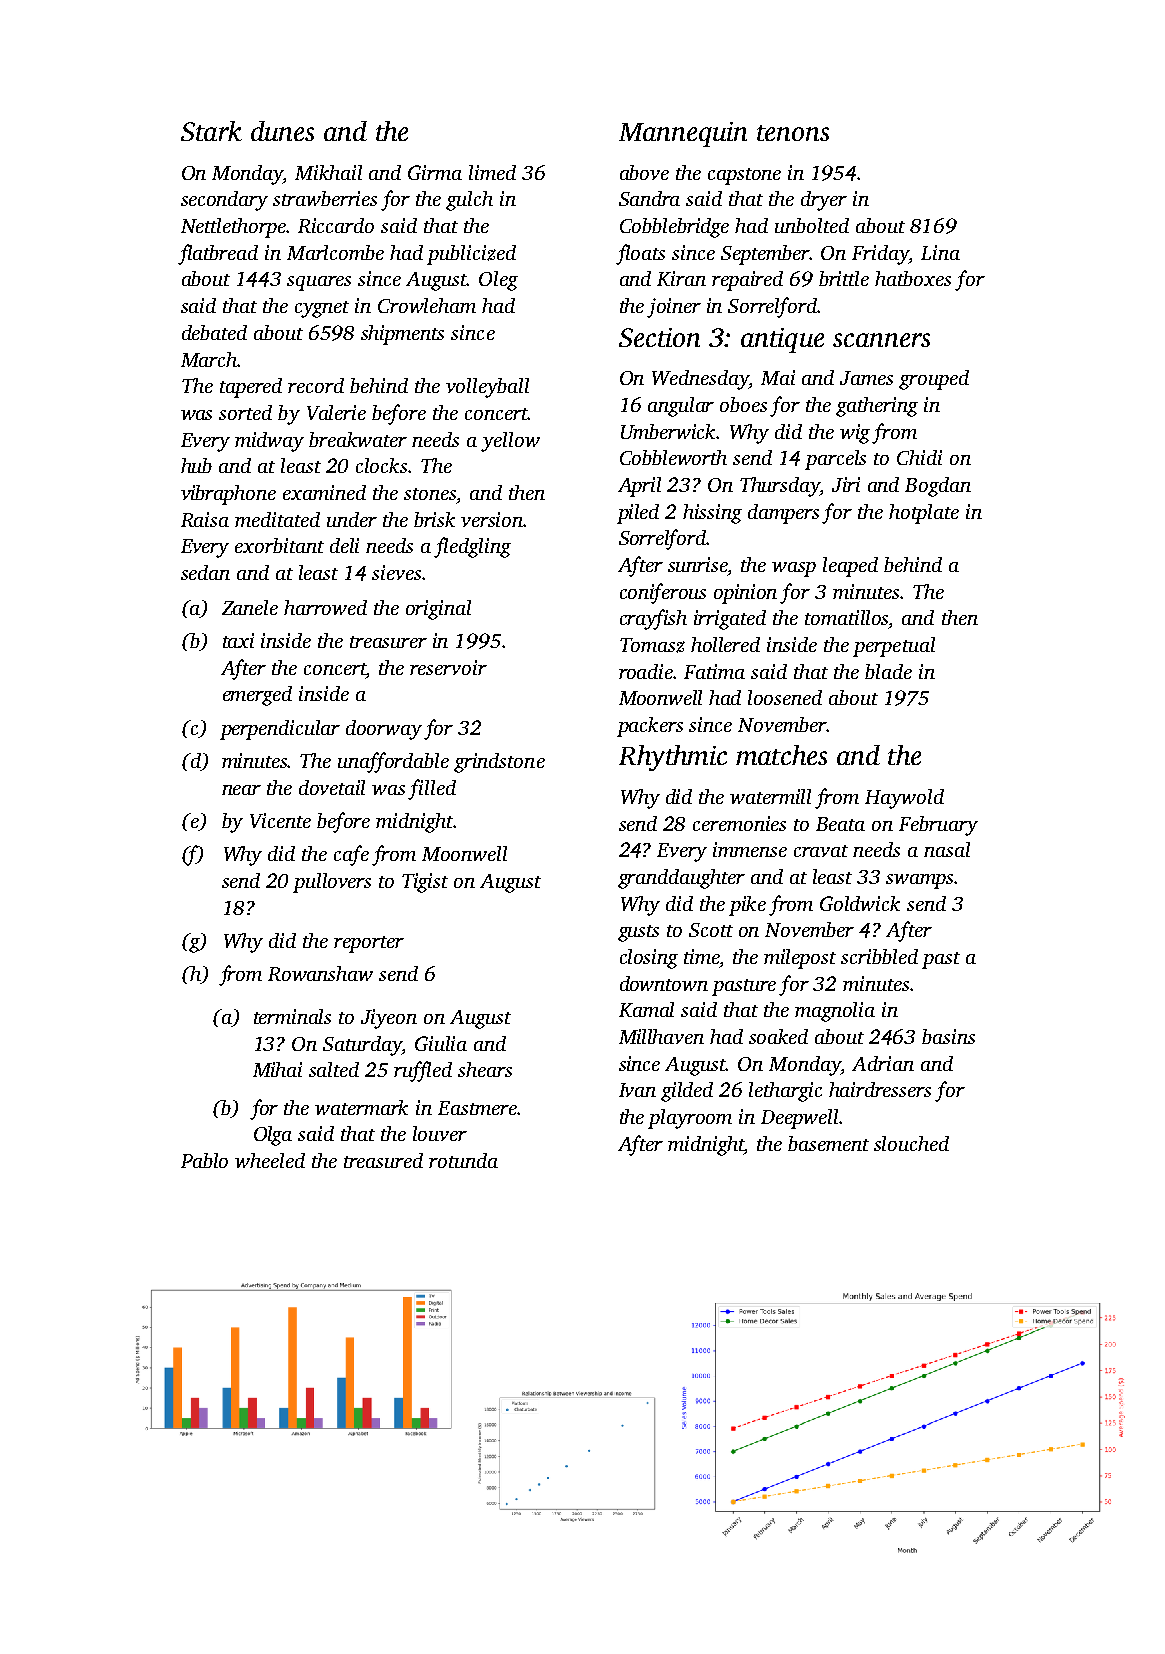  Describe the element at coordinates (257, 696) in the screenshot. I see `emerged` at that location.
